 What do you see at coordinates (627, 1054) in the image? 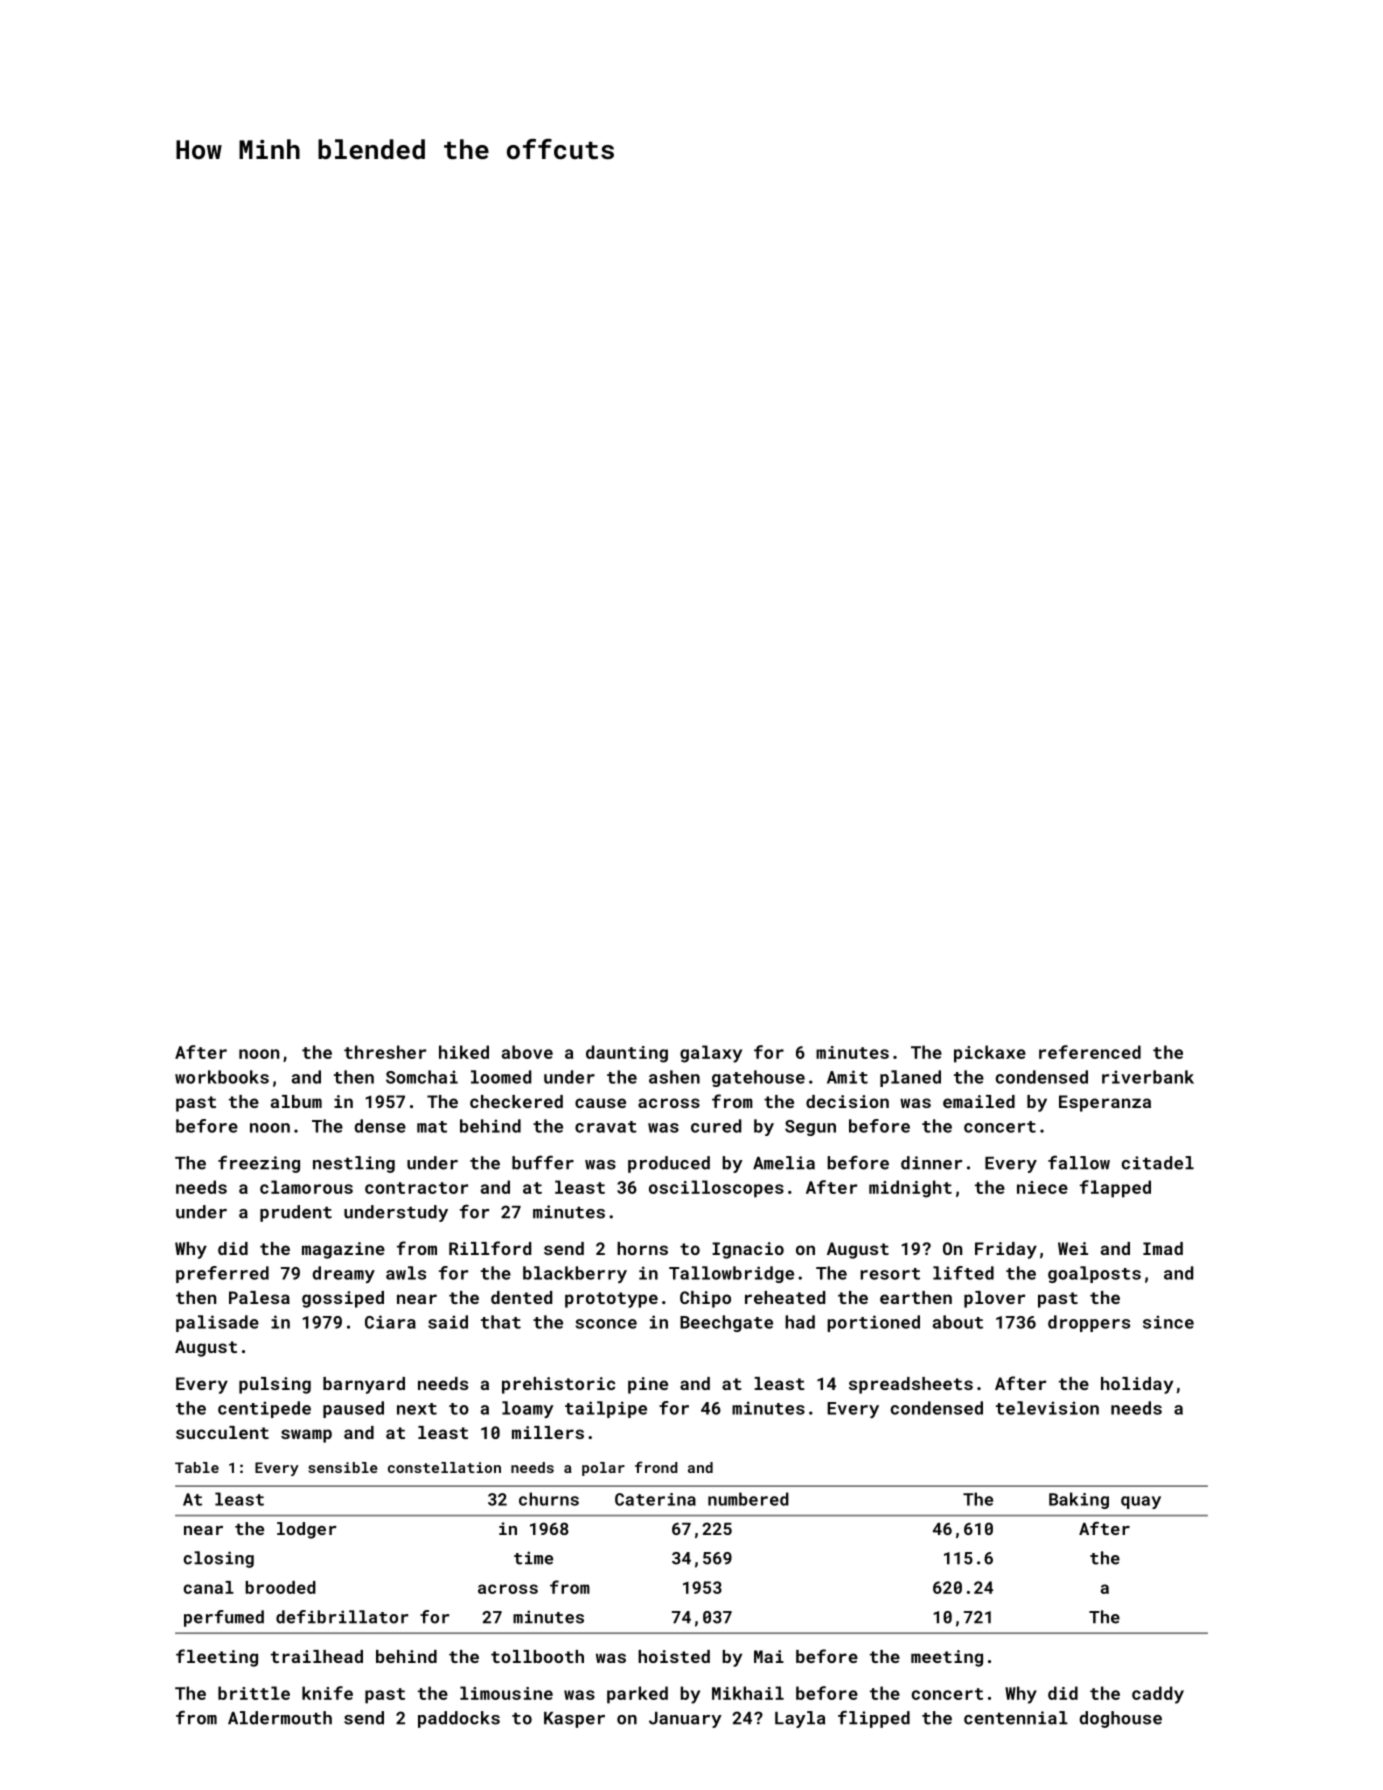
I see `daunting` at bounding box center [627, 1054].
